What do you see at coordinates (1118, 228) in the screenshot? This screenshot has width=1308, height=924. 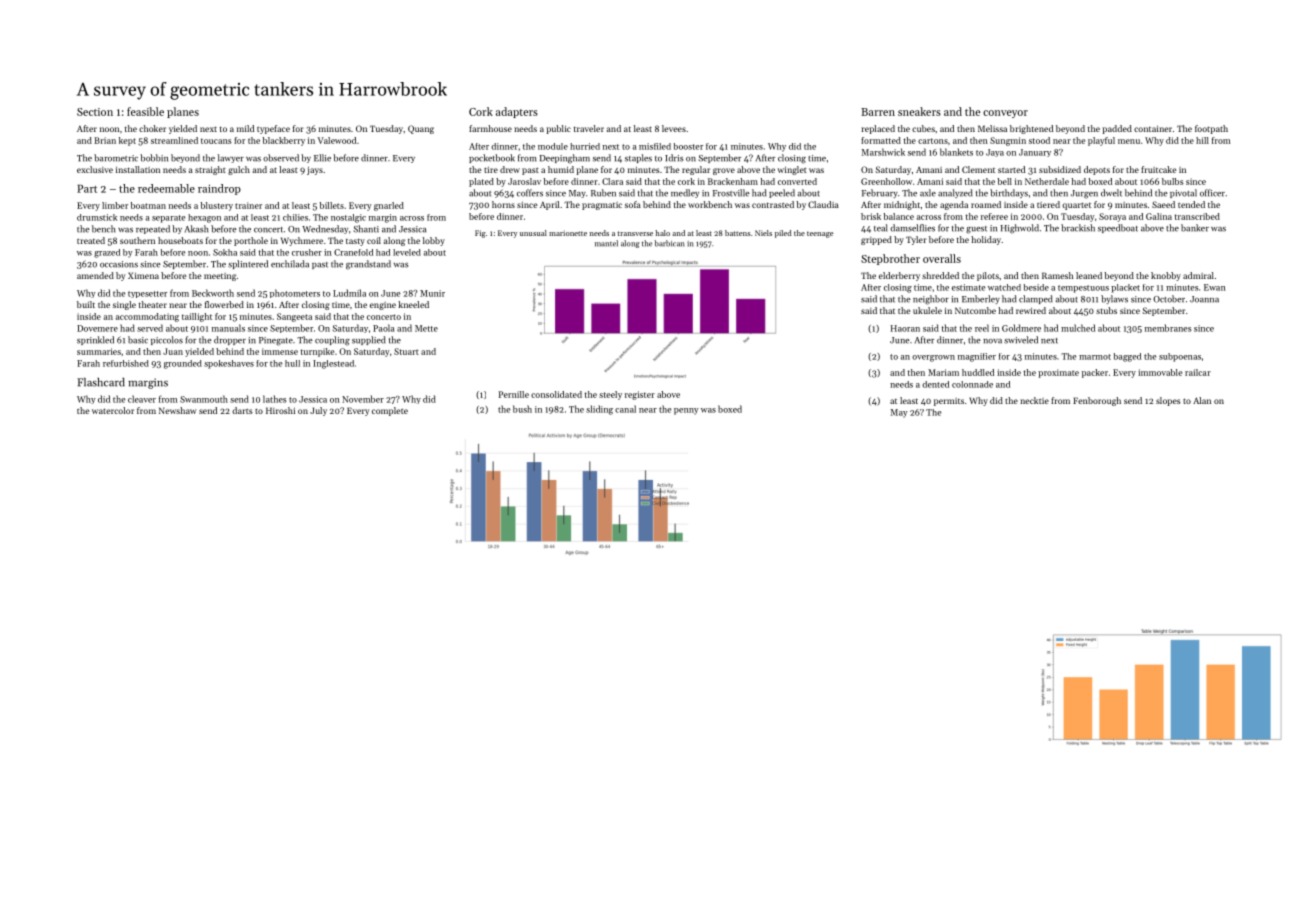 I see `speedboat` at bounding box center [1118, 228].
